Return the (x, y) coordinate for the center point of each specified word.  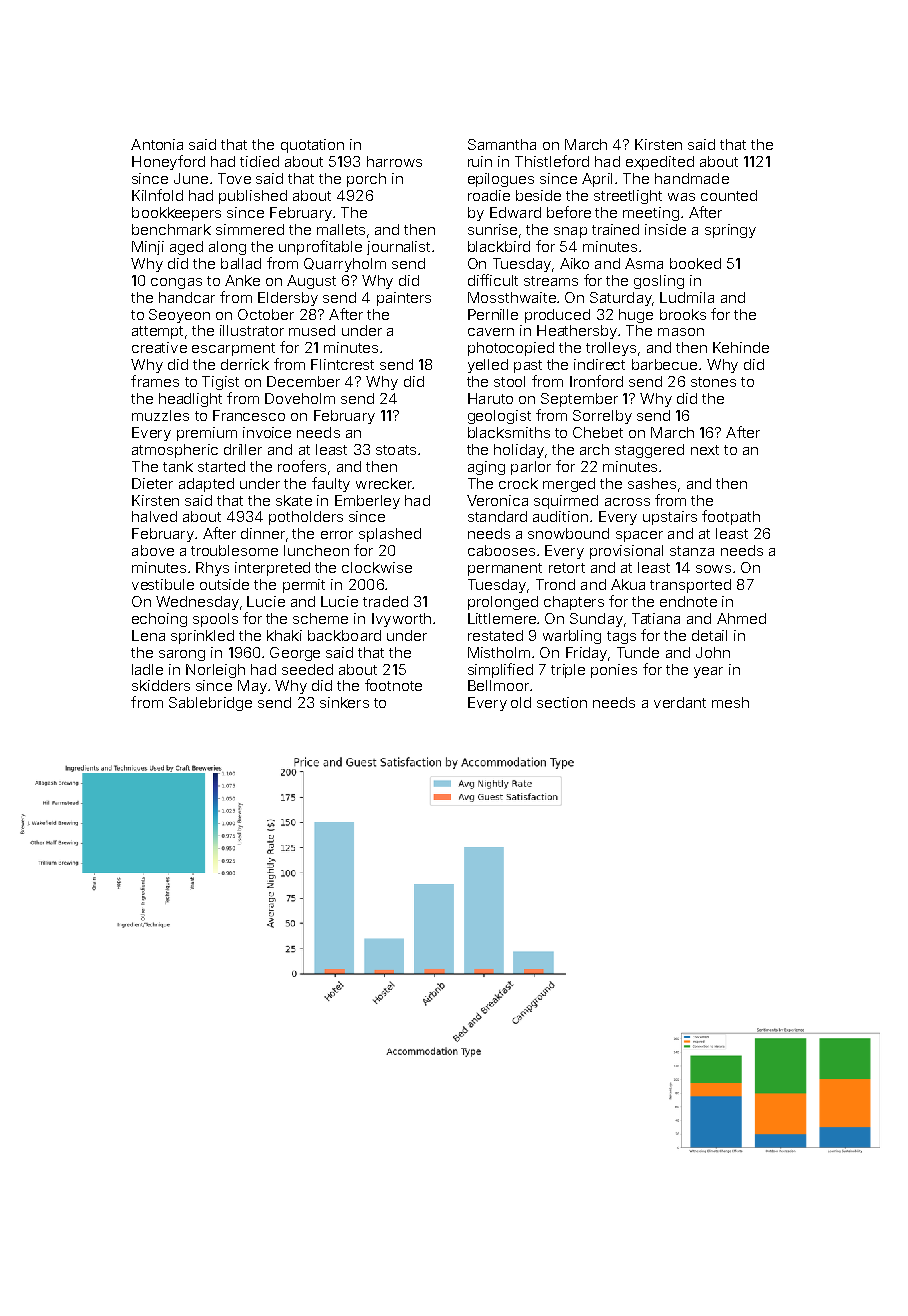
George (295, 654)
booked (695, 263)
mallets (341, 229)
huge (636, 316)
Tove (234, 178)
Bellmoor (498, 685)
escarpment (233, 349)
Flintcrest (342, 364)
